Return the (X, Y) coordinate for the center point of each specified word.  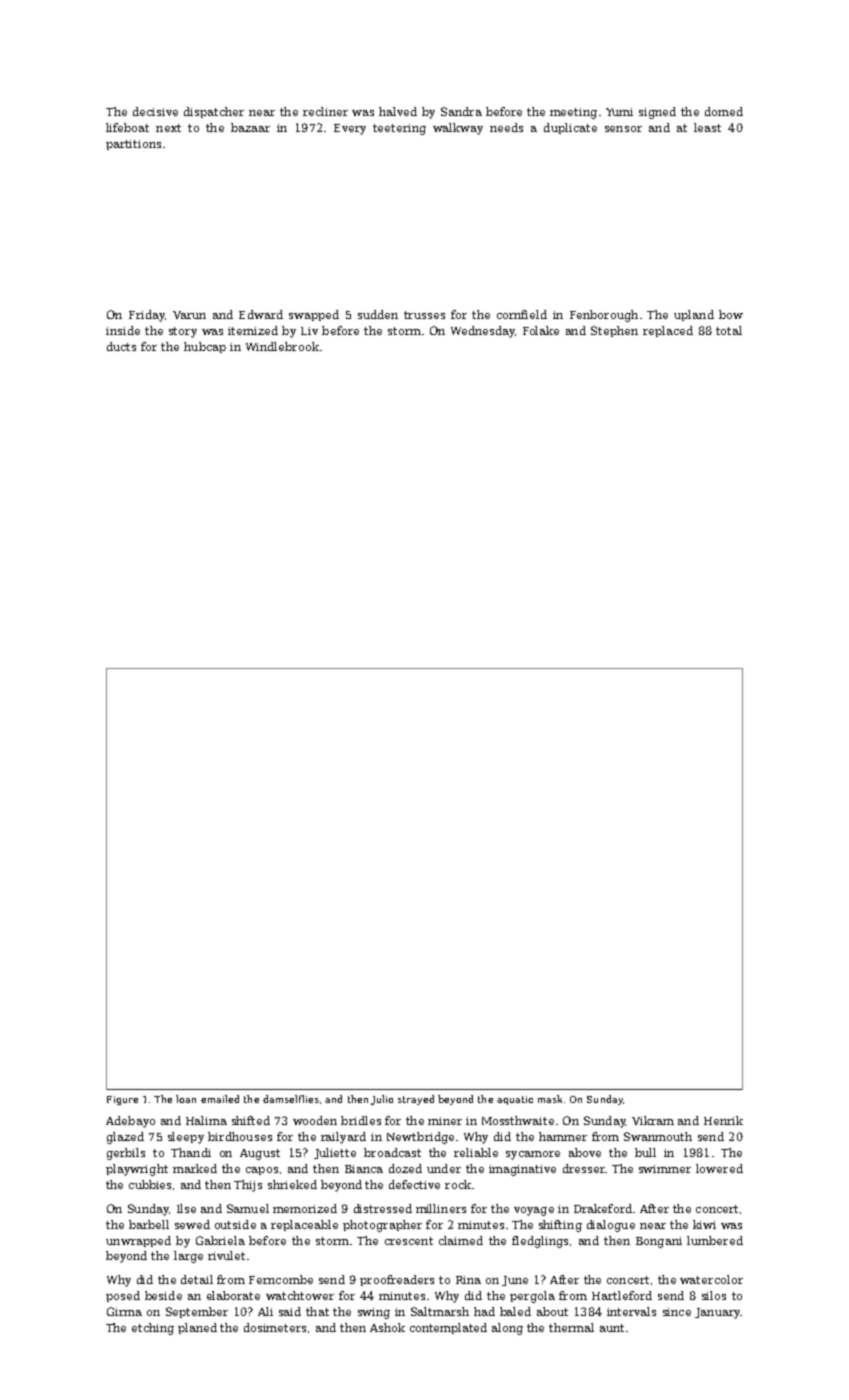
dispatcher (214, 112)
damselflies (291, 1099)
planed (197, 1328)
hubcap (205, 347)
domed (724, 111)
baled (515, 1311)
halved (398, 111)
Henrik (723, 1120)
